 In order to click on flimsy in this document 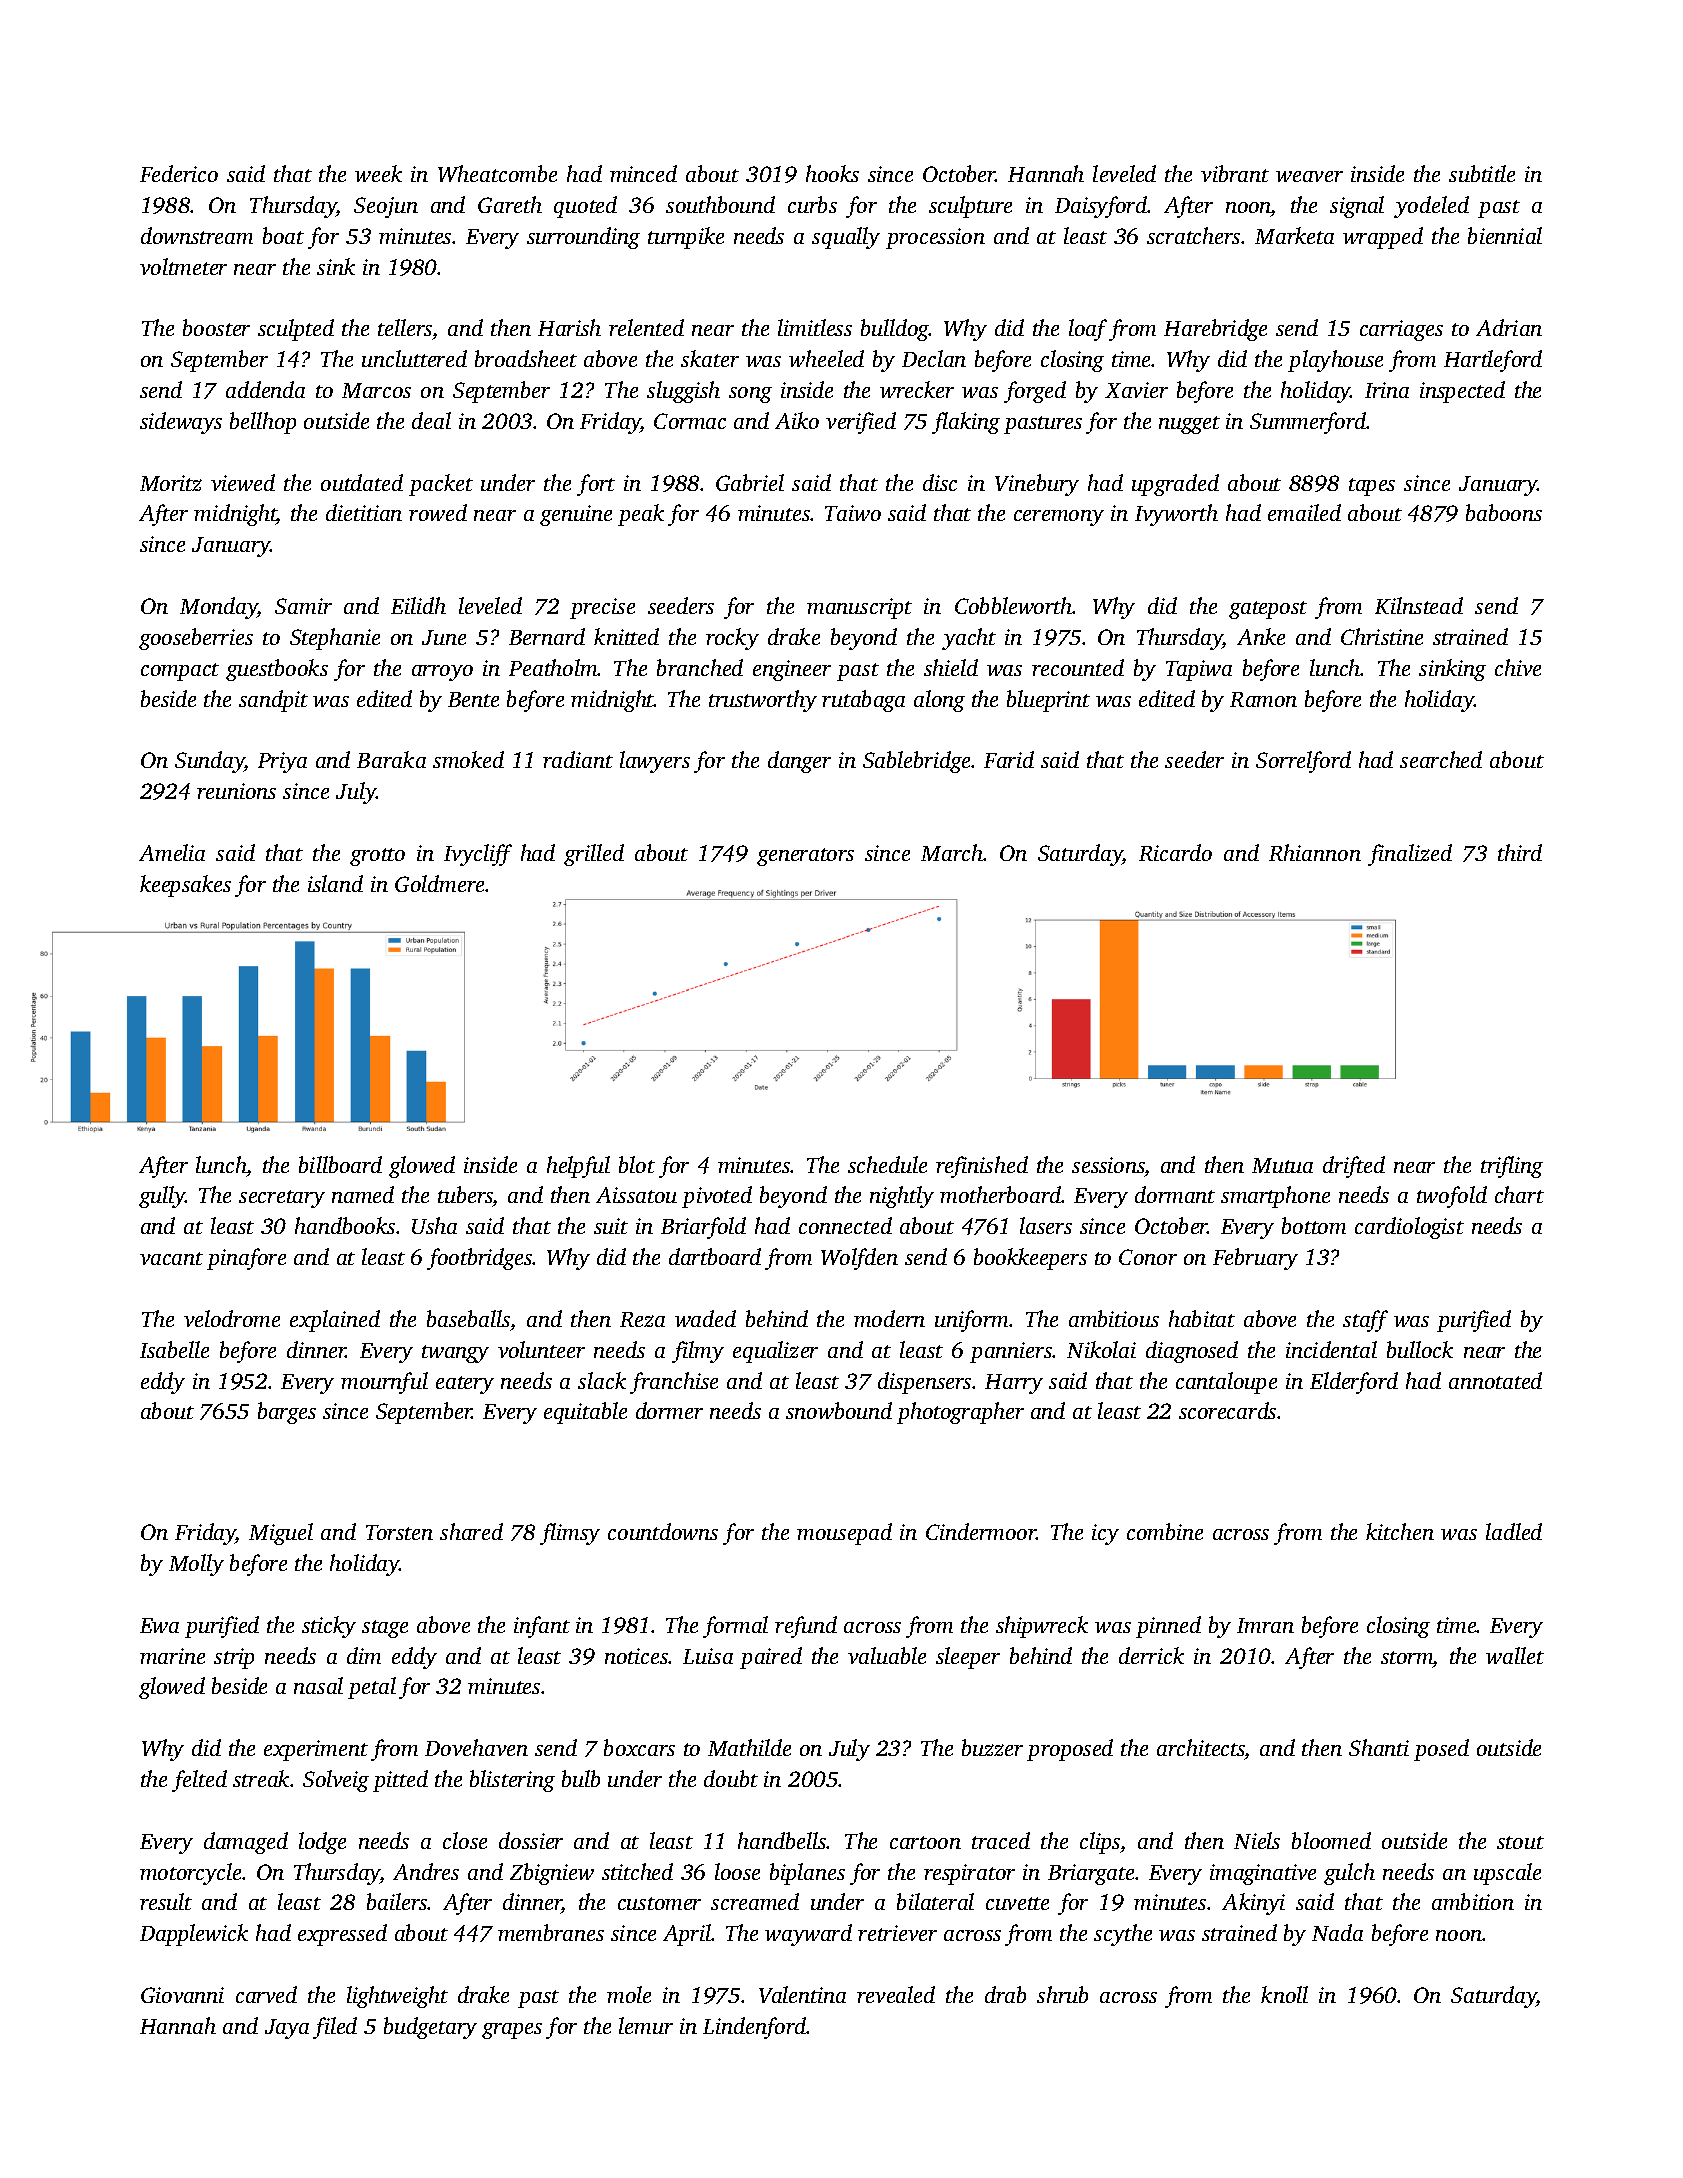, I will do `click(570, 1534)`.
